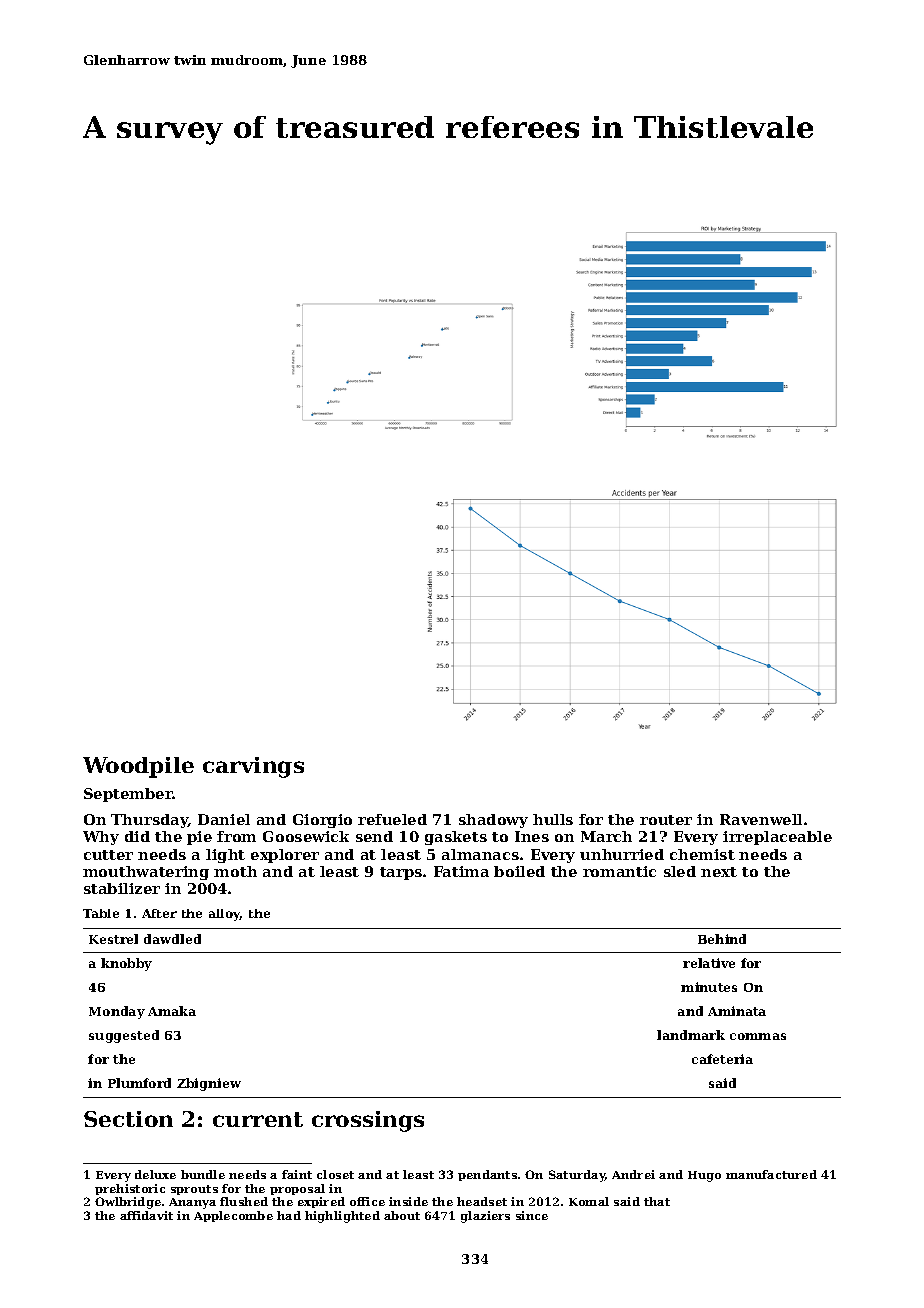 The width and height of the screenshot is (924, 1308). What do you see at coordinates (209, 1084) in the screenshot?
I see `Zbigniew` at bounding box center [209, 1084].
